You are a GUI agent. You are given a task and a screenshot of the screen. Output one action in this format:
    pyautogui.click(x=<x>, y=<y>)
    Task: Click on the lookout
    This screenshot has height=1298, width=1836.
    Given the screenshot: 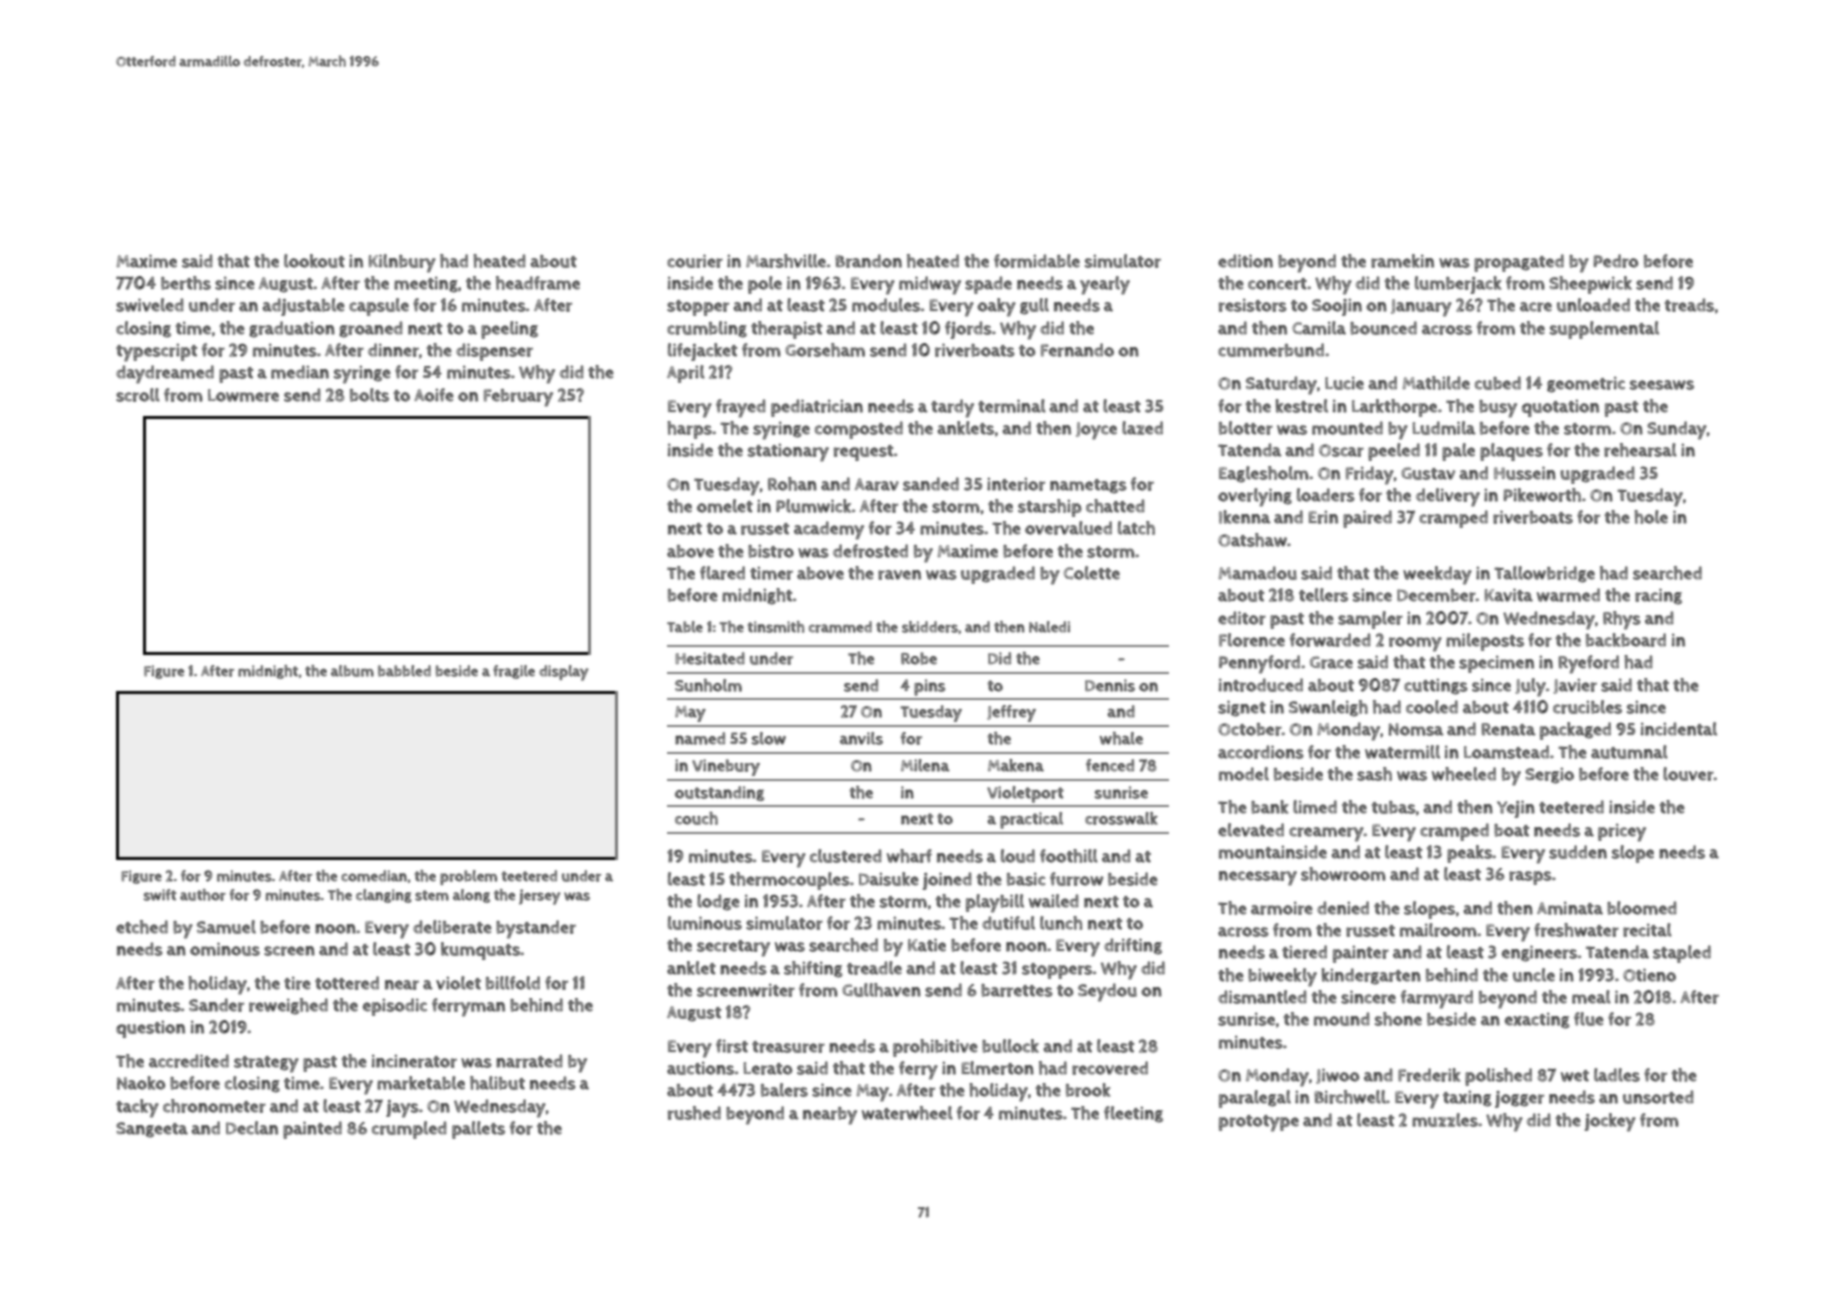 What is the action you would take?
    pyautogui.click(x=314, y=261)
